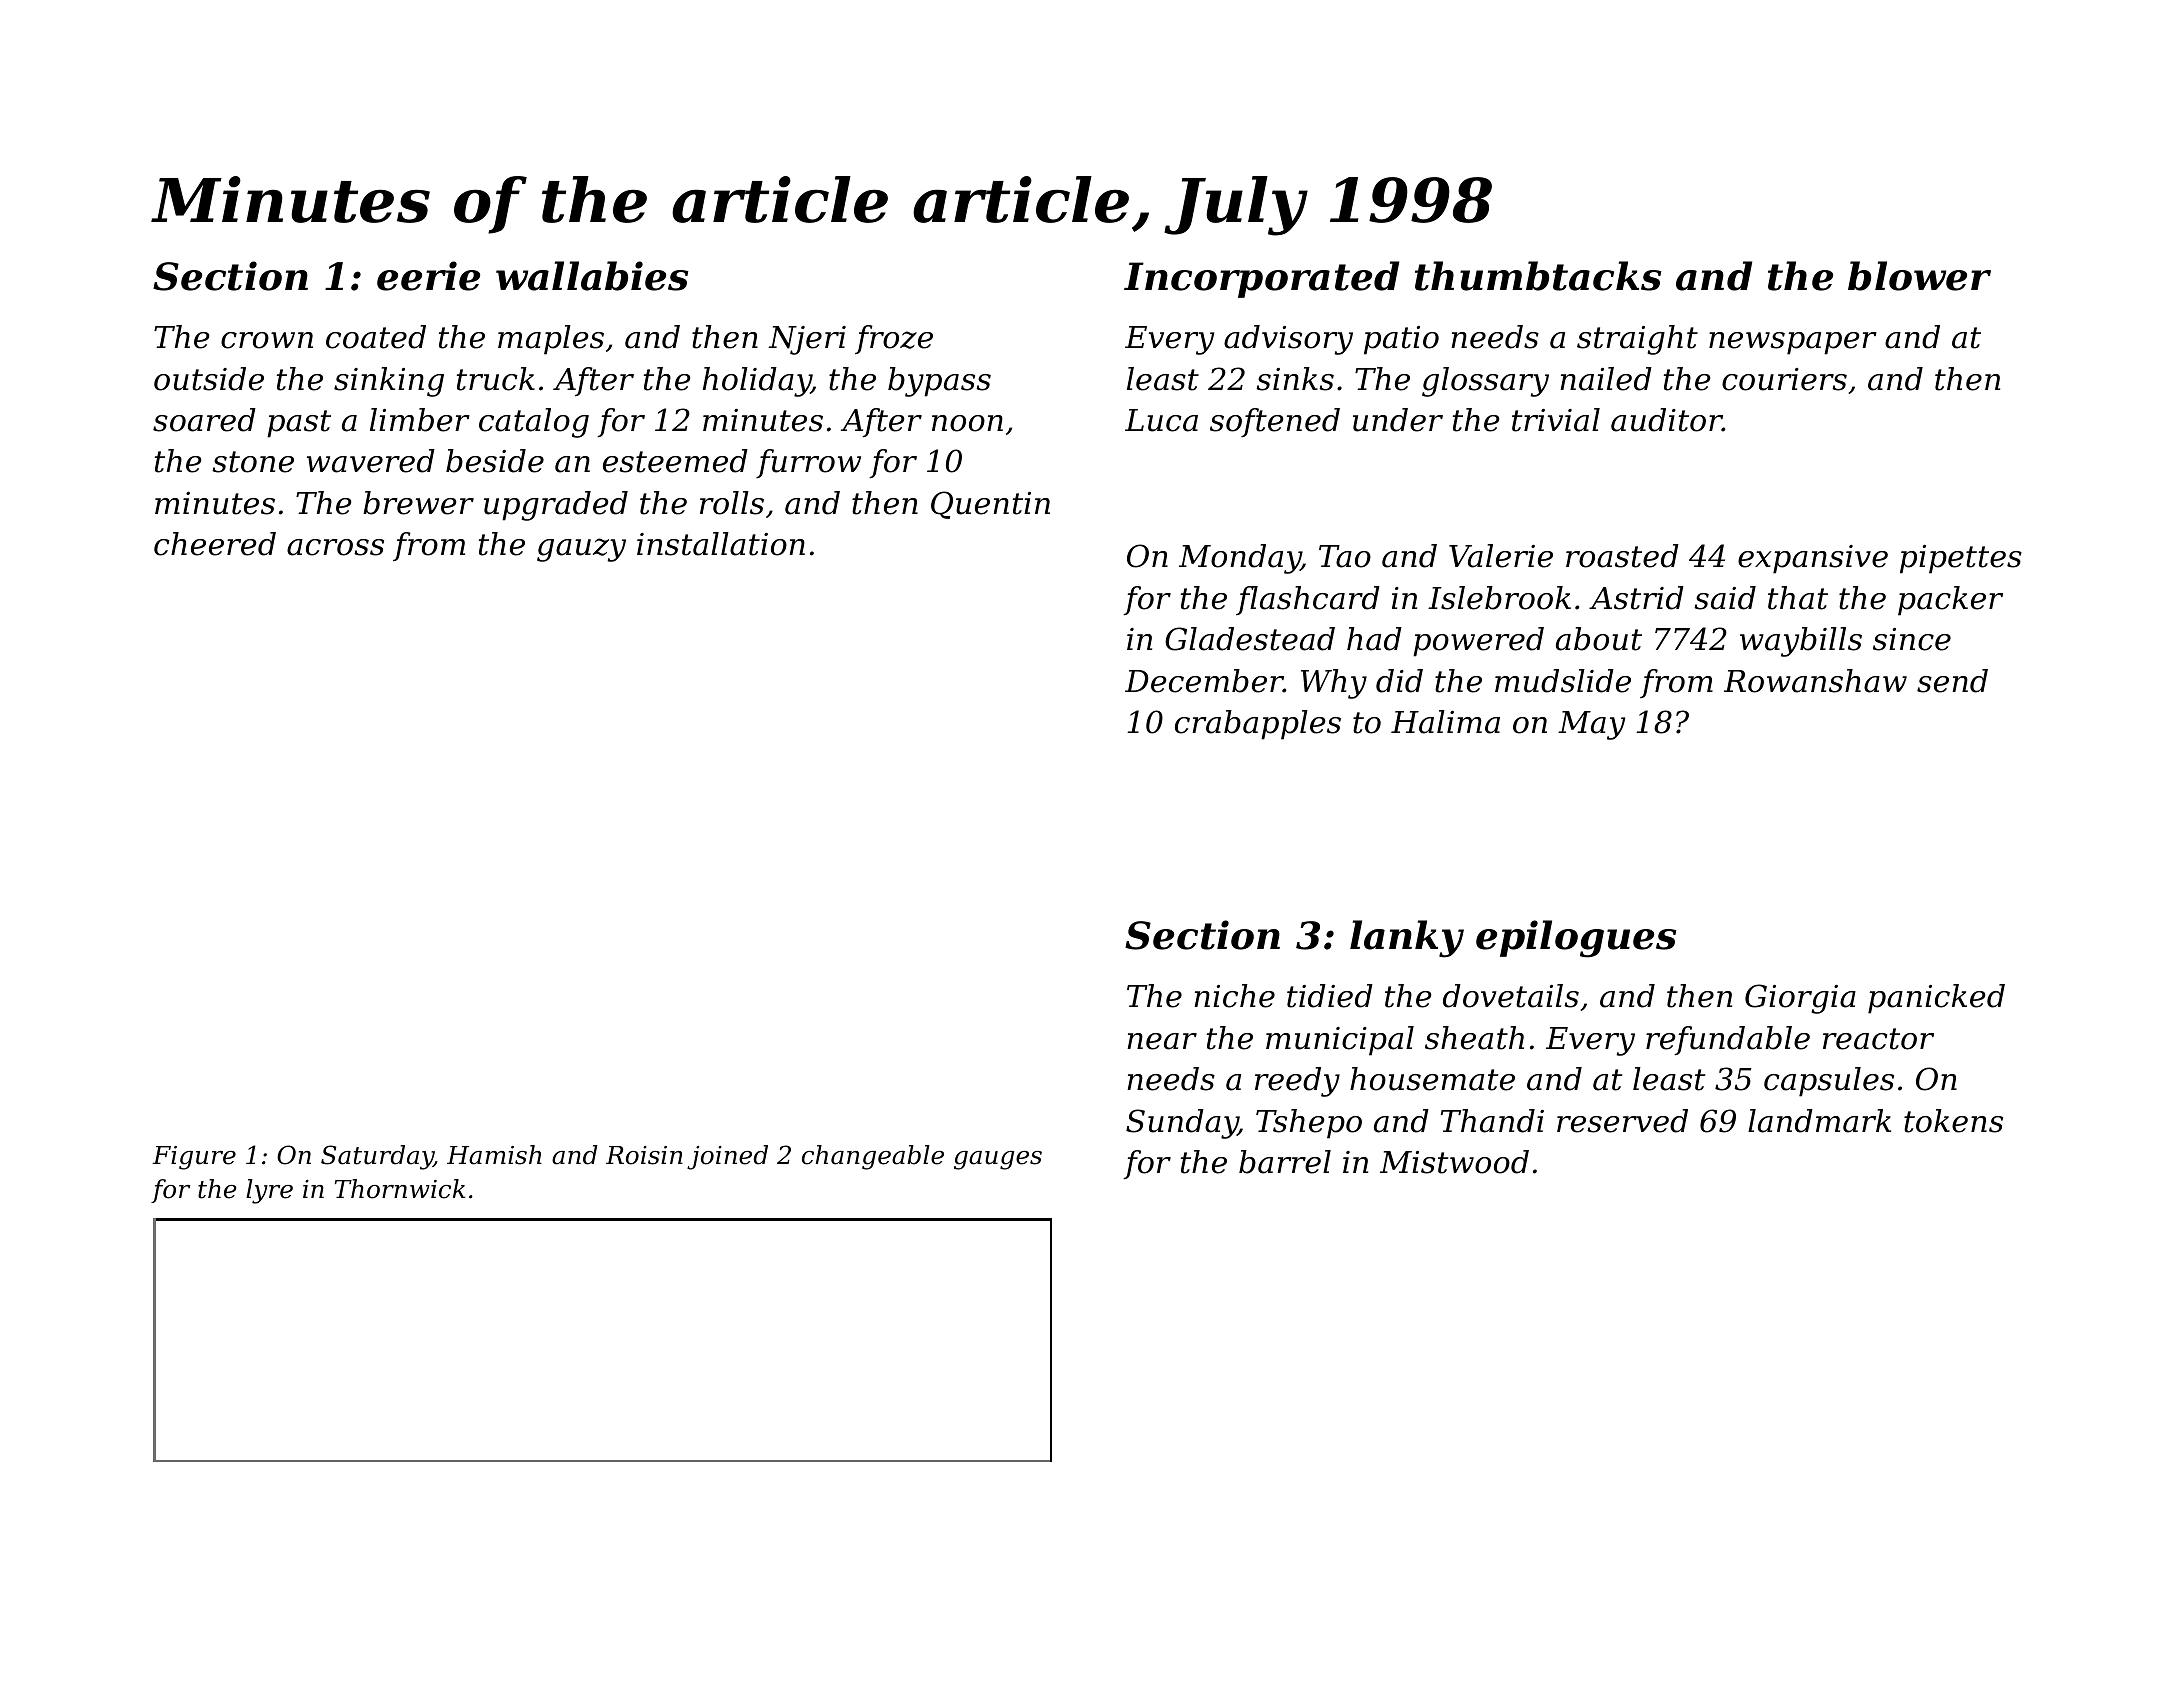 The height and width of the image is (1683, 2178). What do you see at coordinates (269, 1191) in the image?
I see `lyre` at bounding box center [269, 1191].
